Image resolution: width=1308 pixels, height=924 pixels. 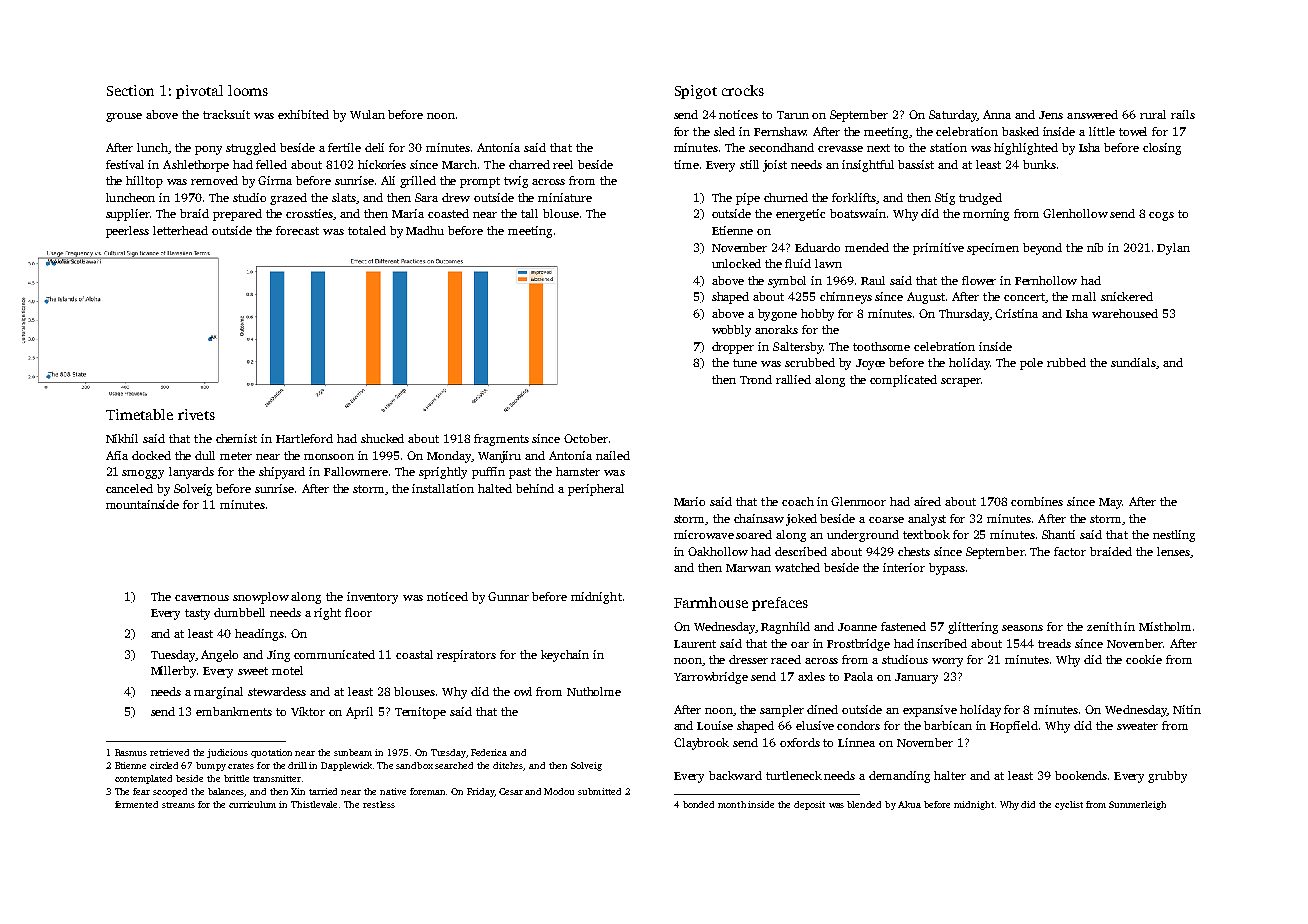 What do you see at coordinates (1137, 726) in the screenshot?
I see `sweater` at bounding box center [1137, 726].
